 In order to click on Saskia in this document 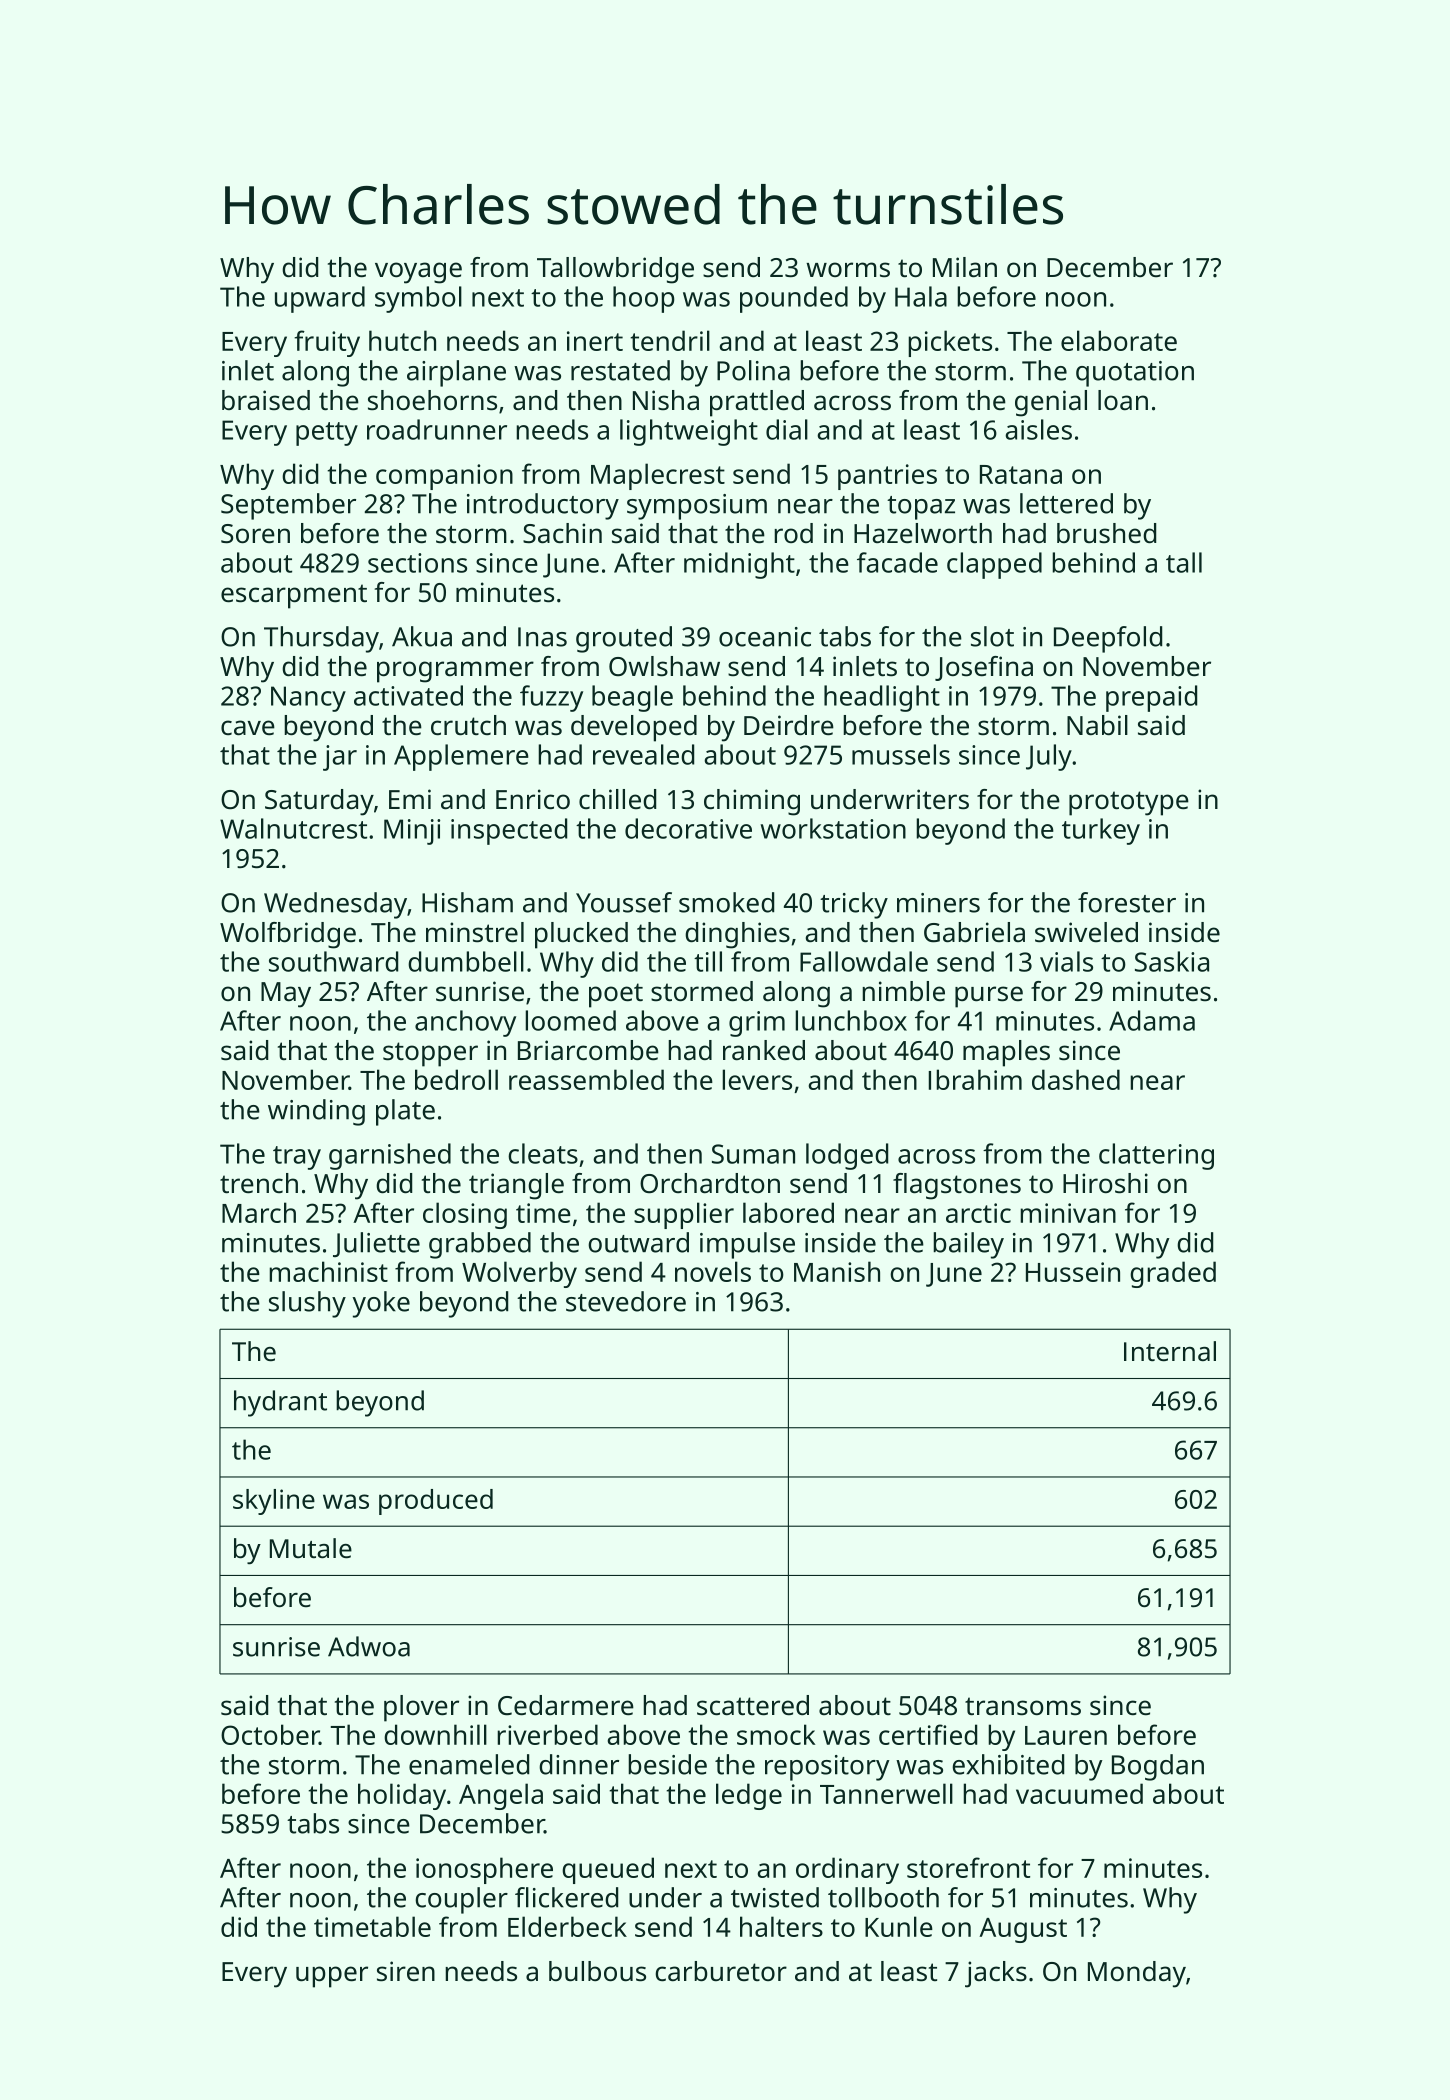, I will do `click(1172, 961)`.
